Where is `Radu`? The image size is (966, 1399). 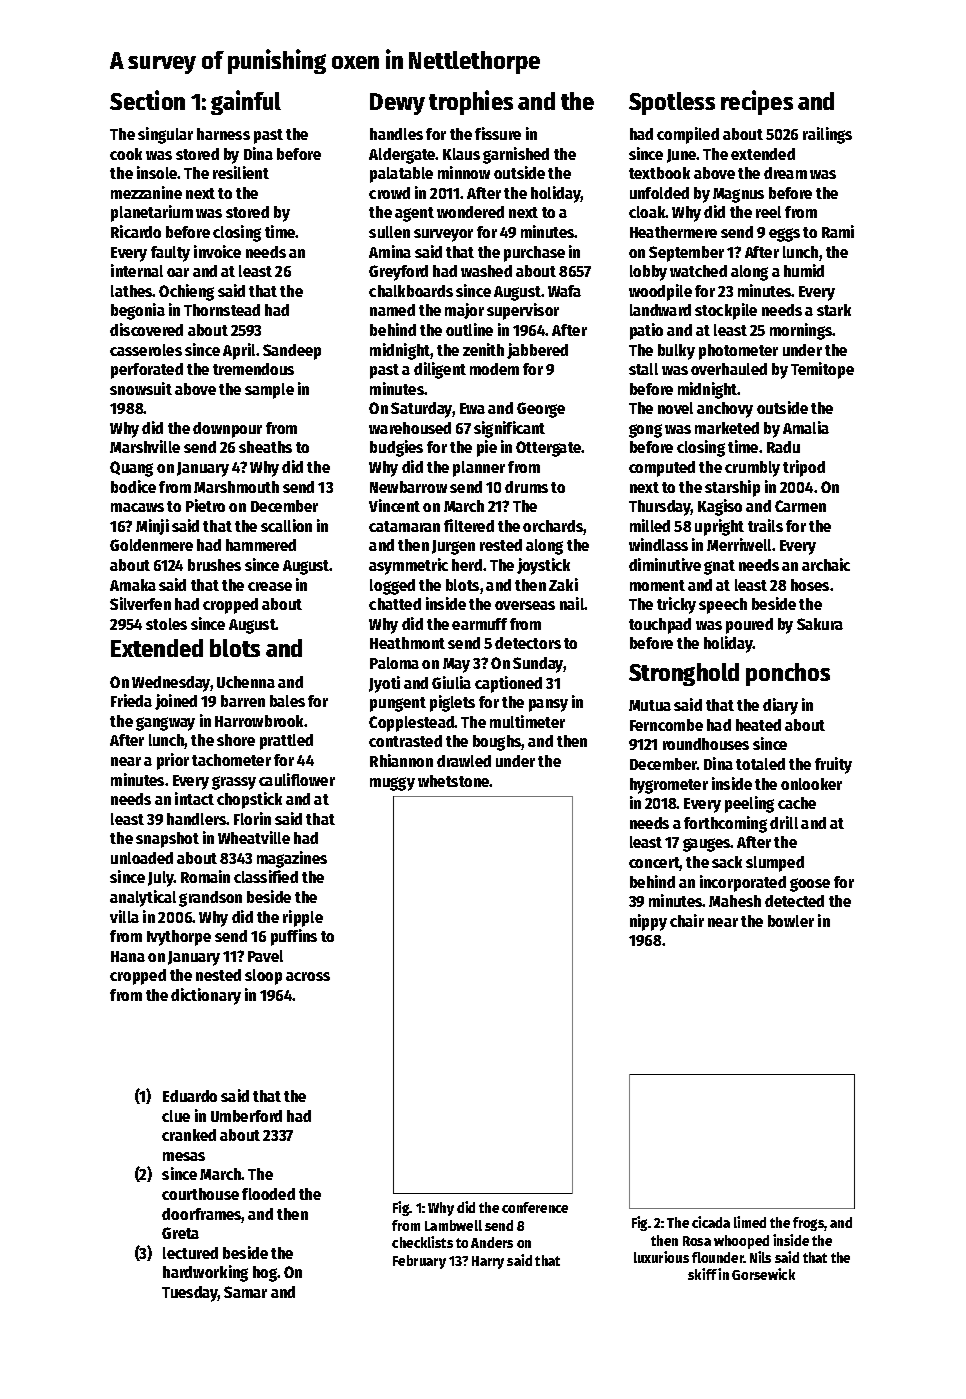
Radu is located at coordinates (783, 447).
